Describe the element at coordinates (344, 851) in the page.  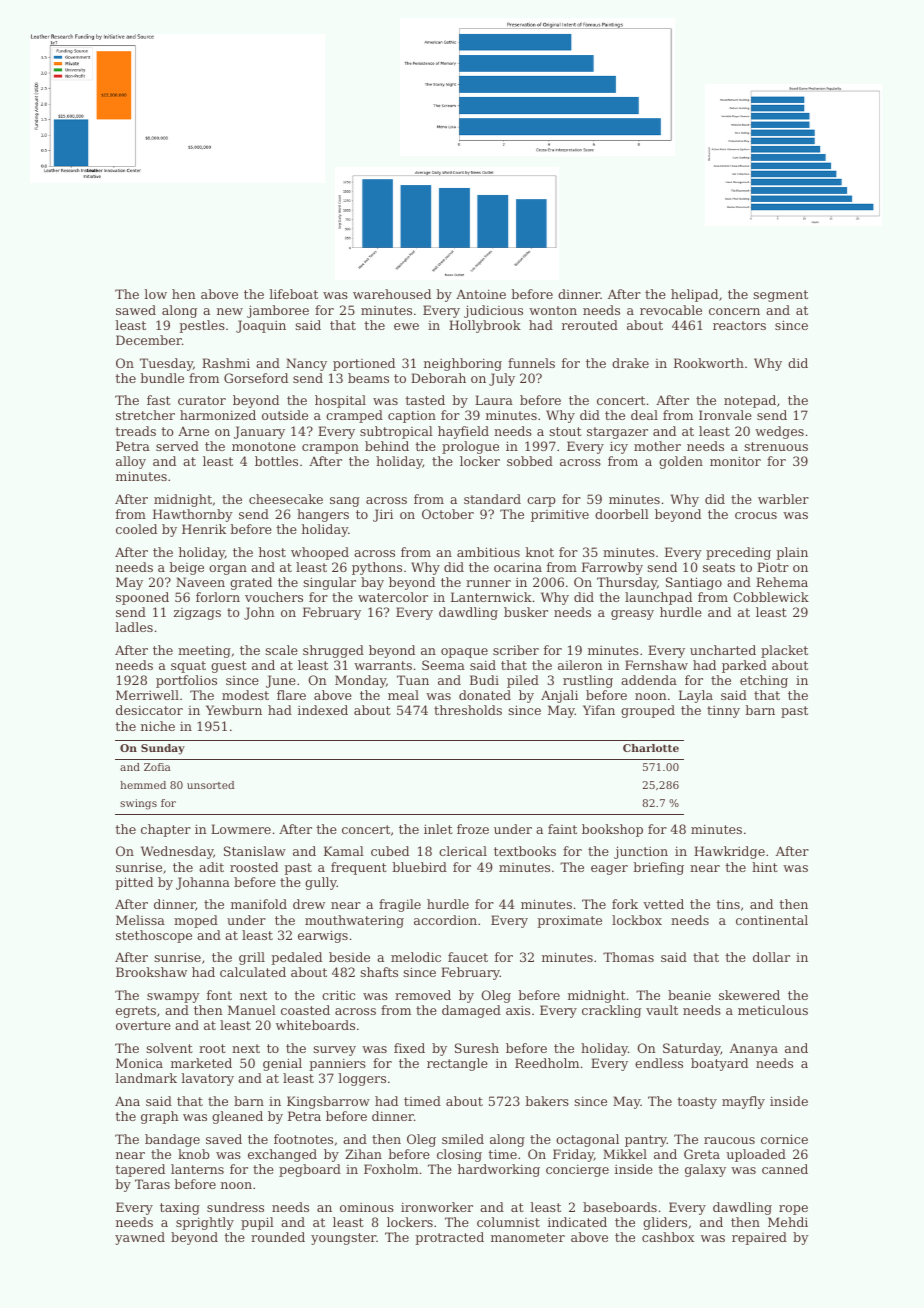
I see `Kamal` at that location.
